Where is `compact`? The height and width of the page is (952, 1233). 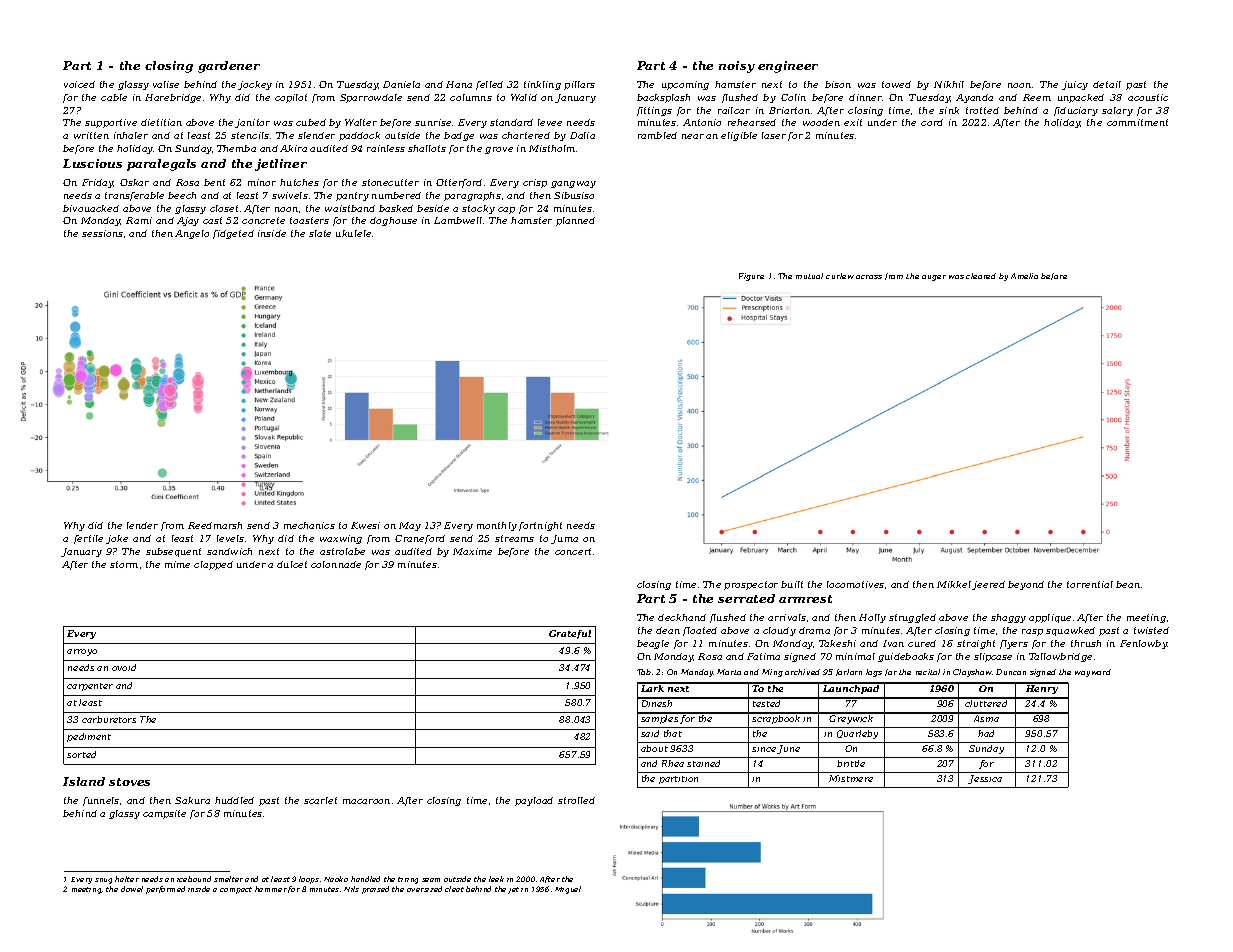
compact is located at coordinates (236, 890).
